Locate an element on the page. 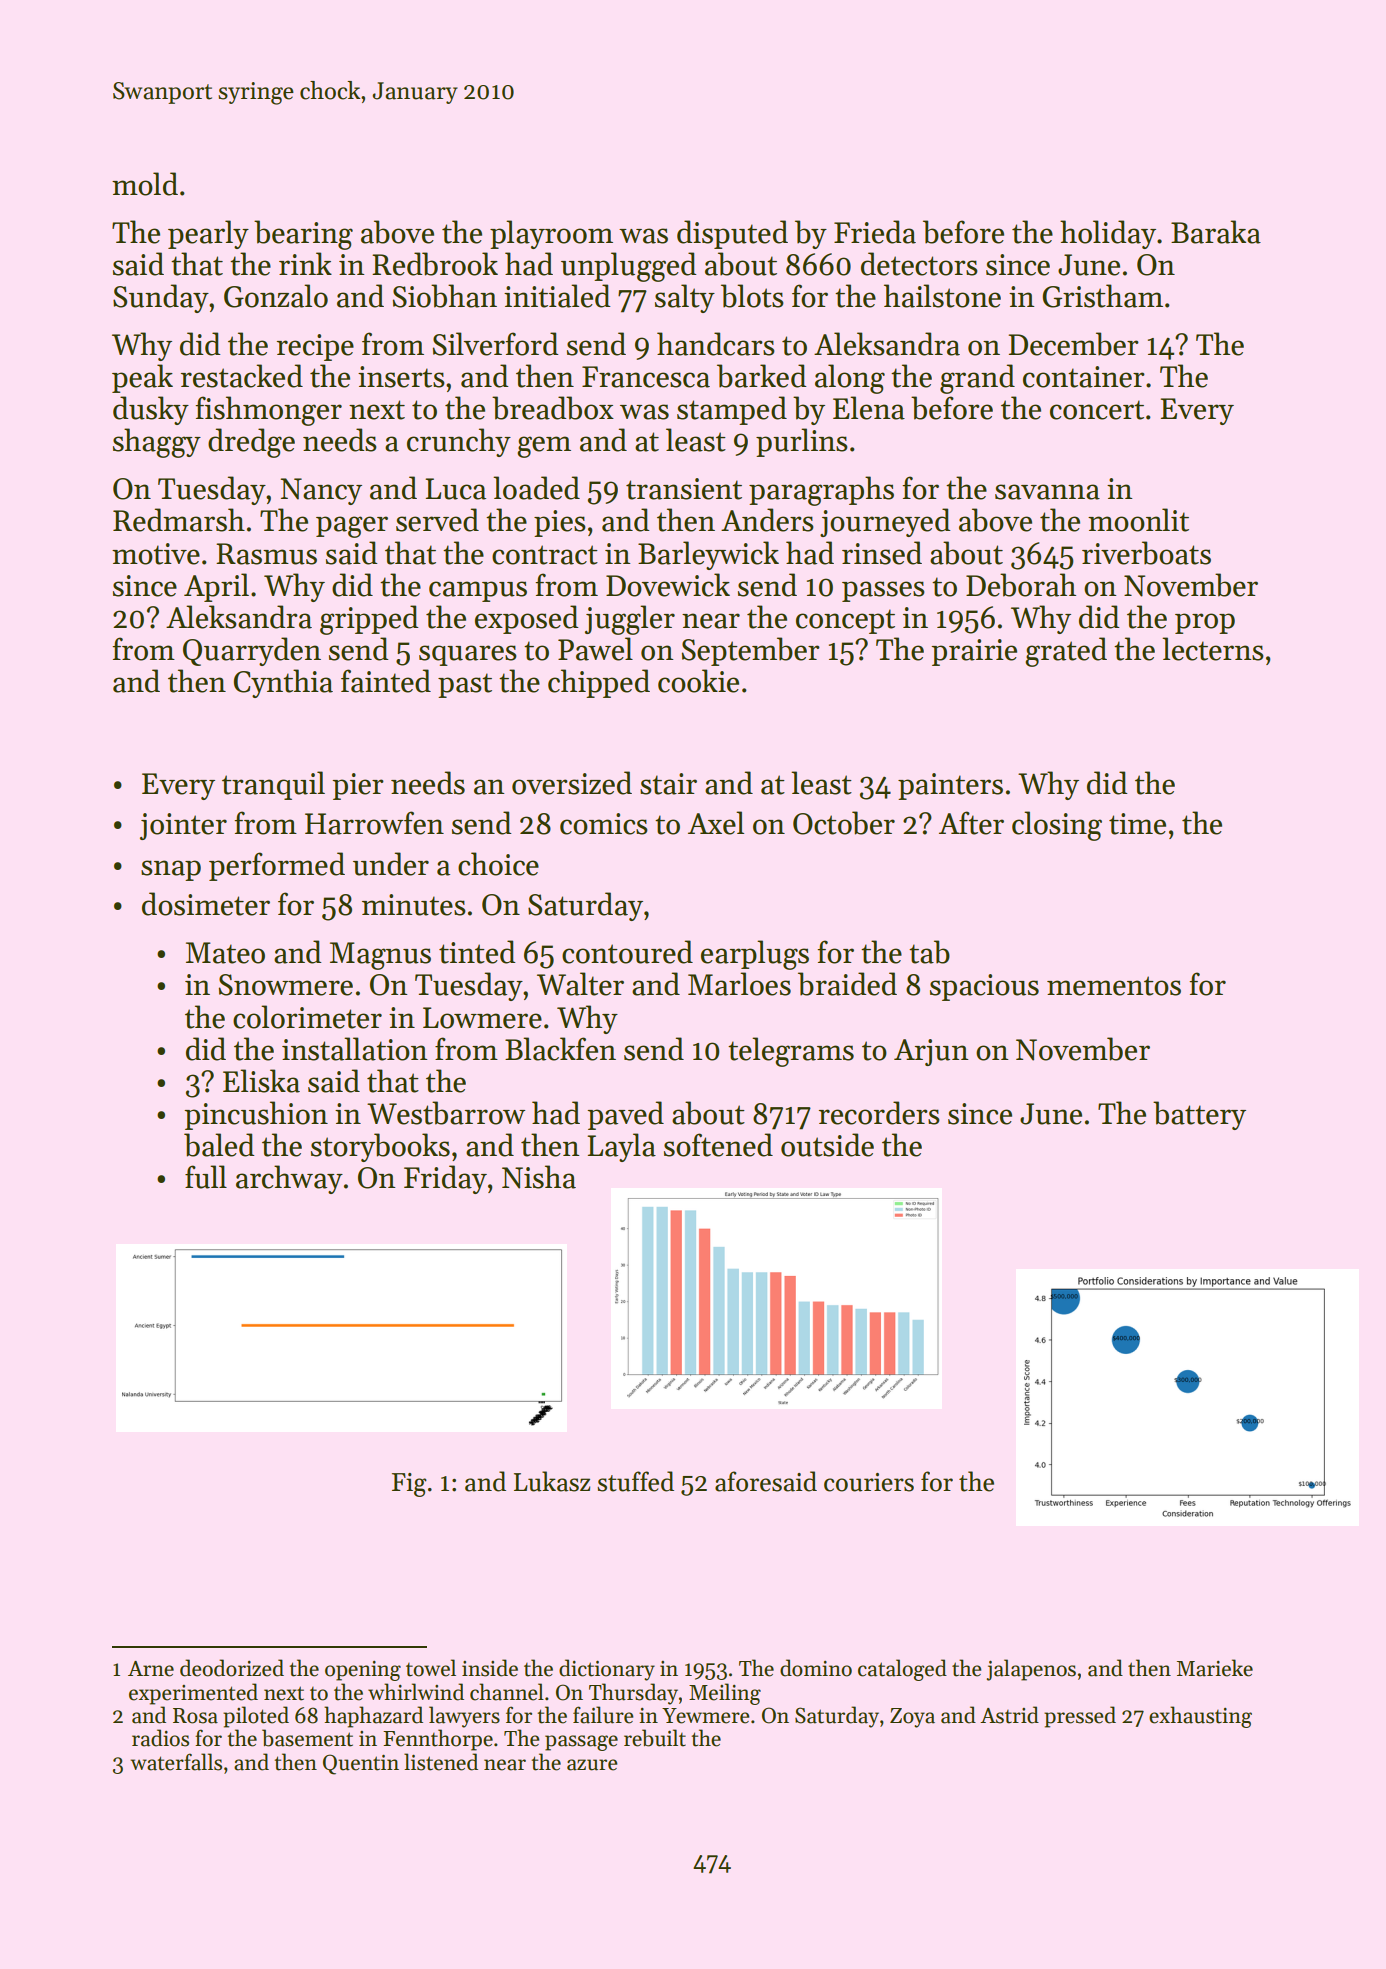  Mateo is located at coordinates (225, 953).
